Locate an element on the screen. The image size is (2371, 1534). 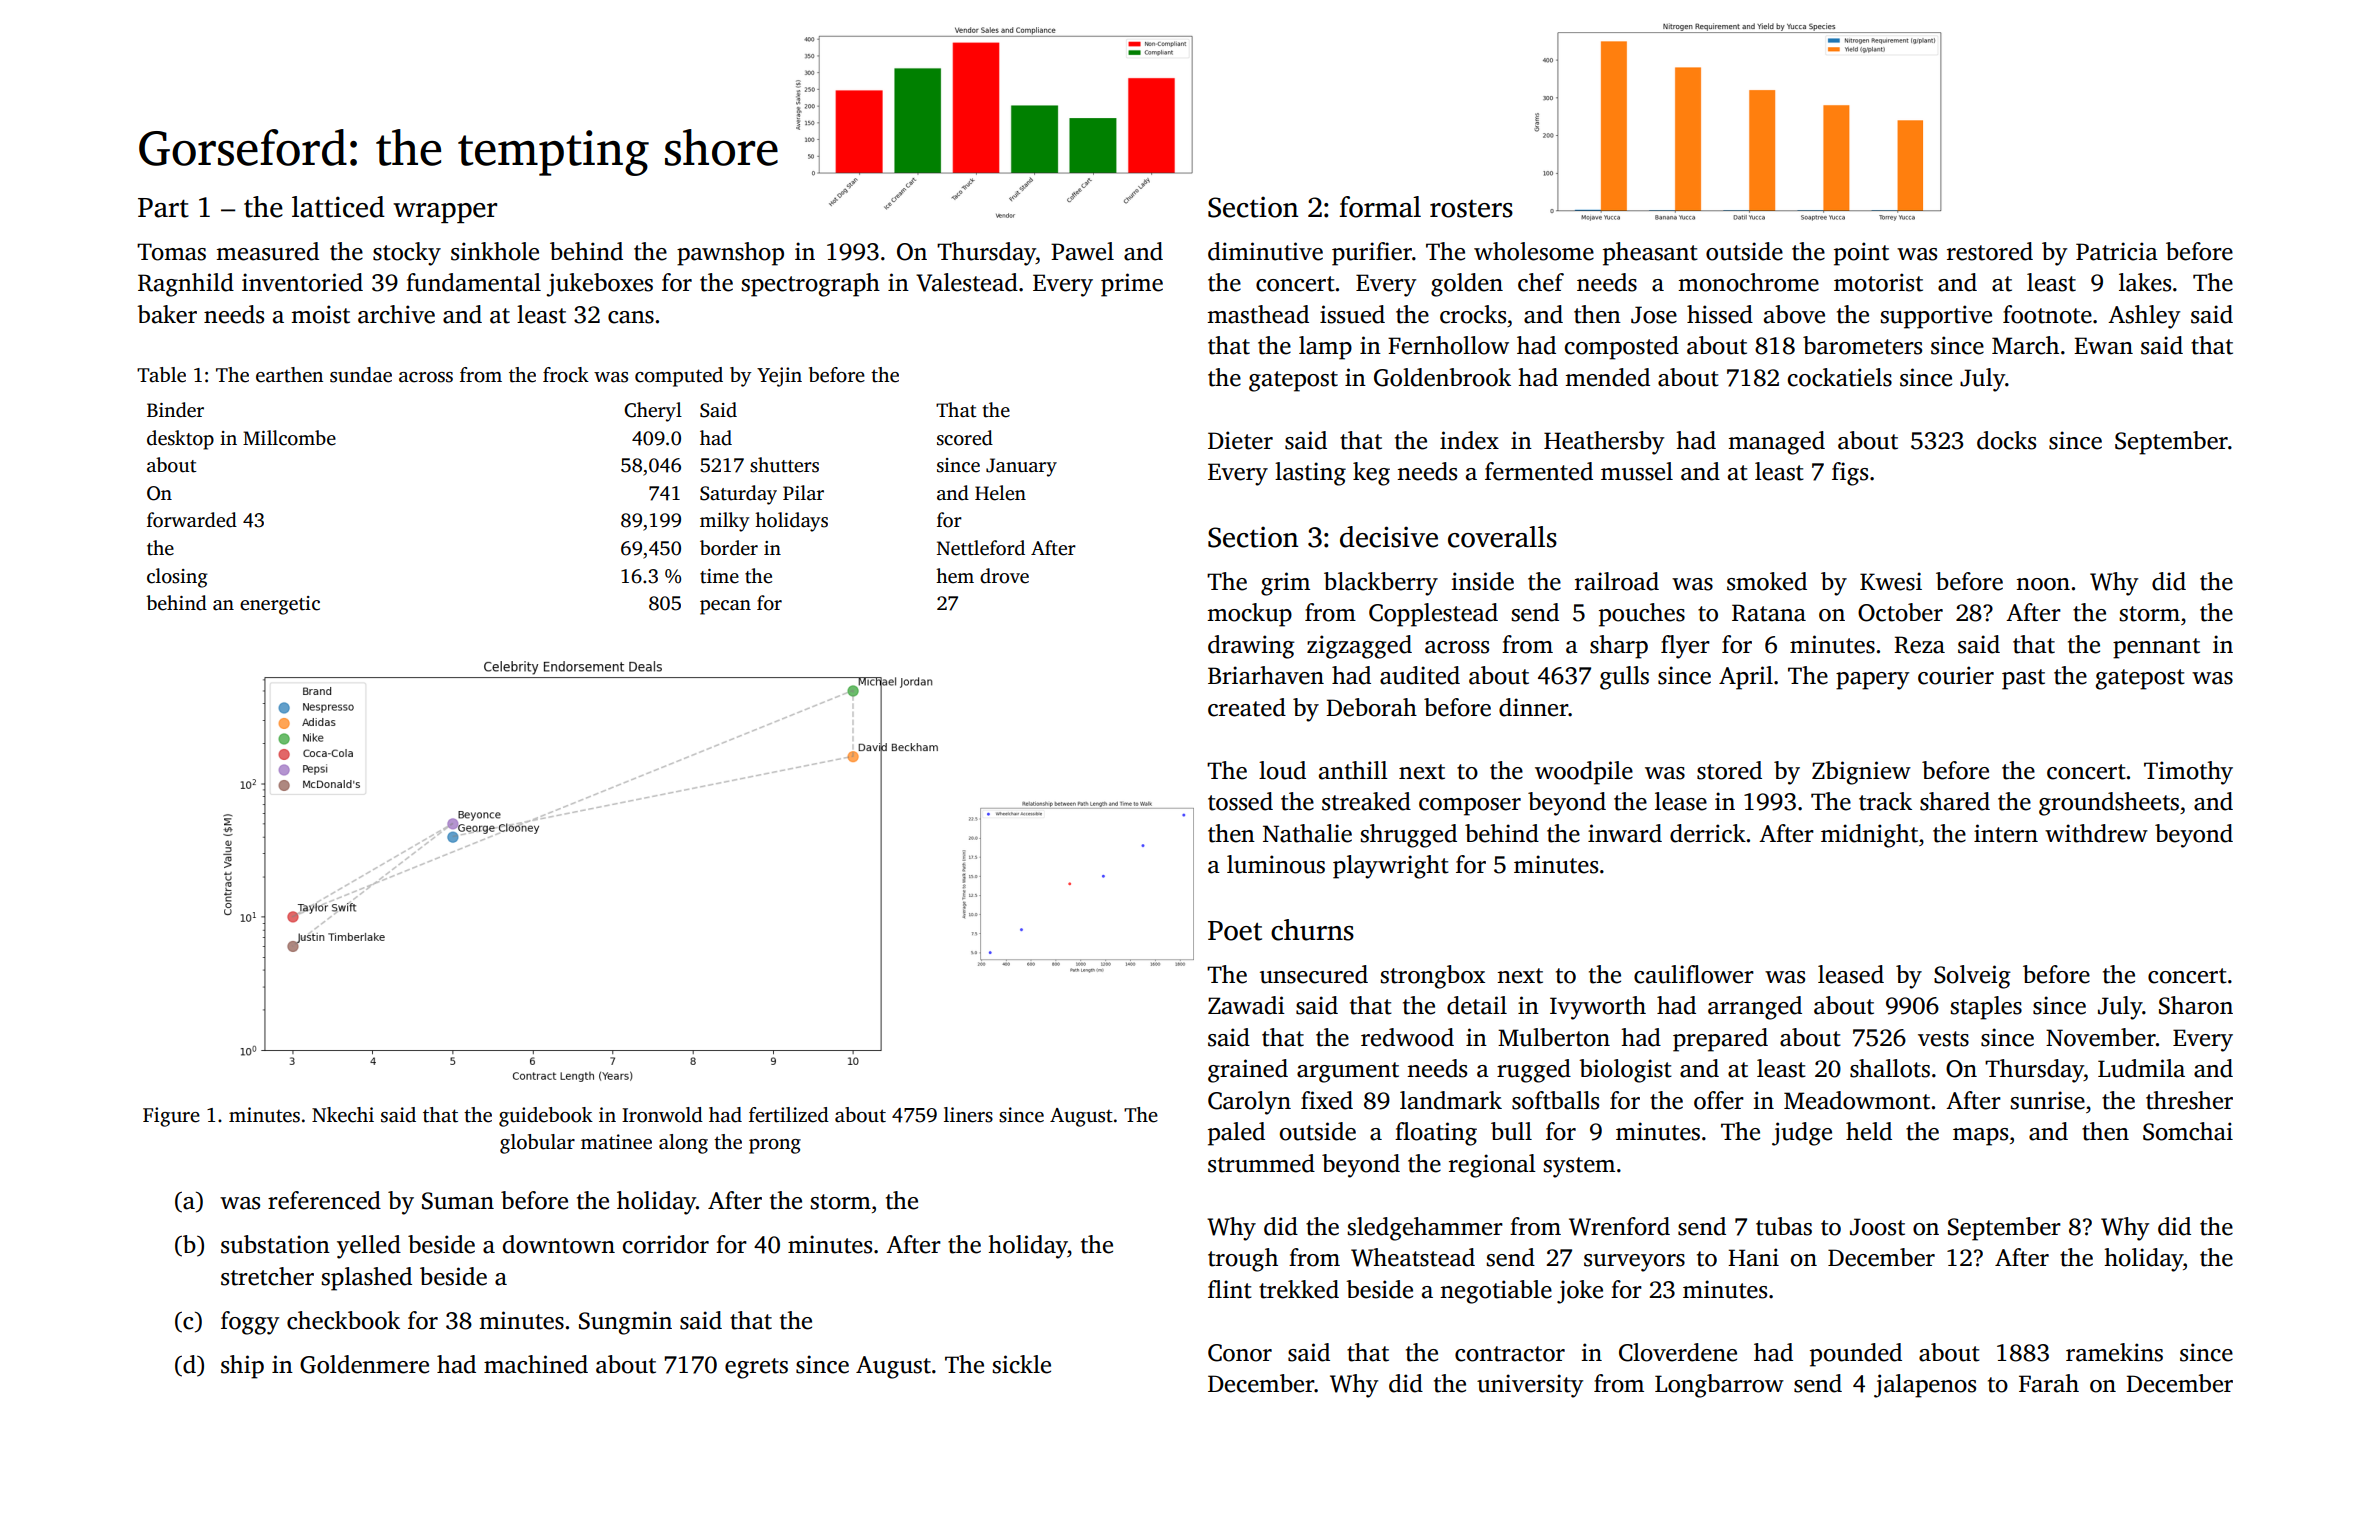
Part is located at coordinates (163, 208).
